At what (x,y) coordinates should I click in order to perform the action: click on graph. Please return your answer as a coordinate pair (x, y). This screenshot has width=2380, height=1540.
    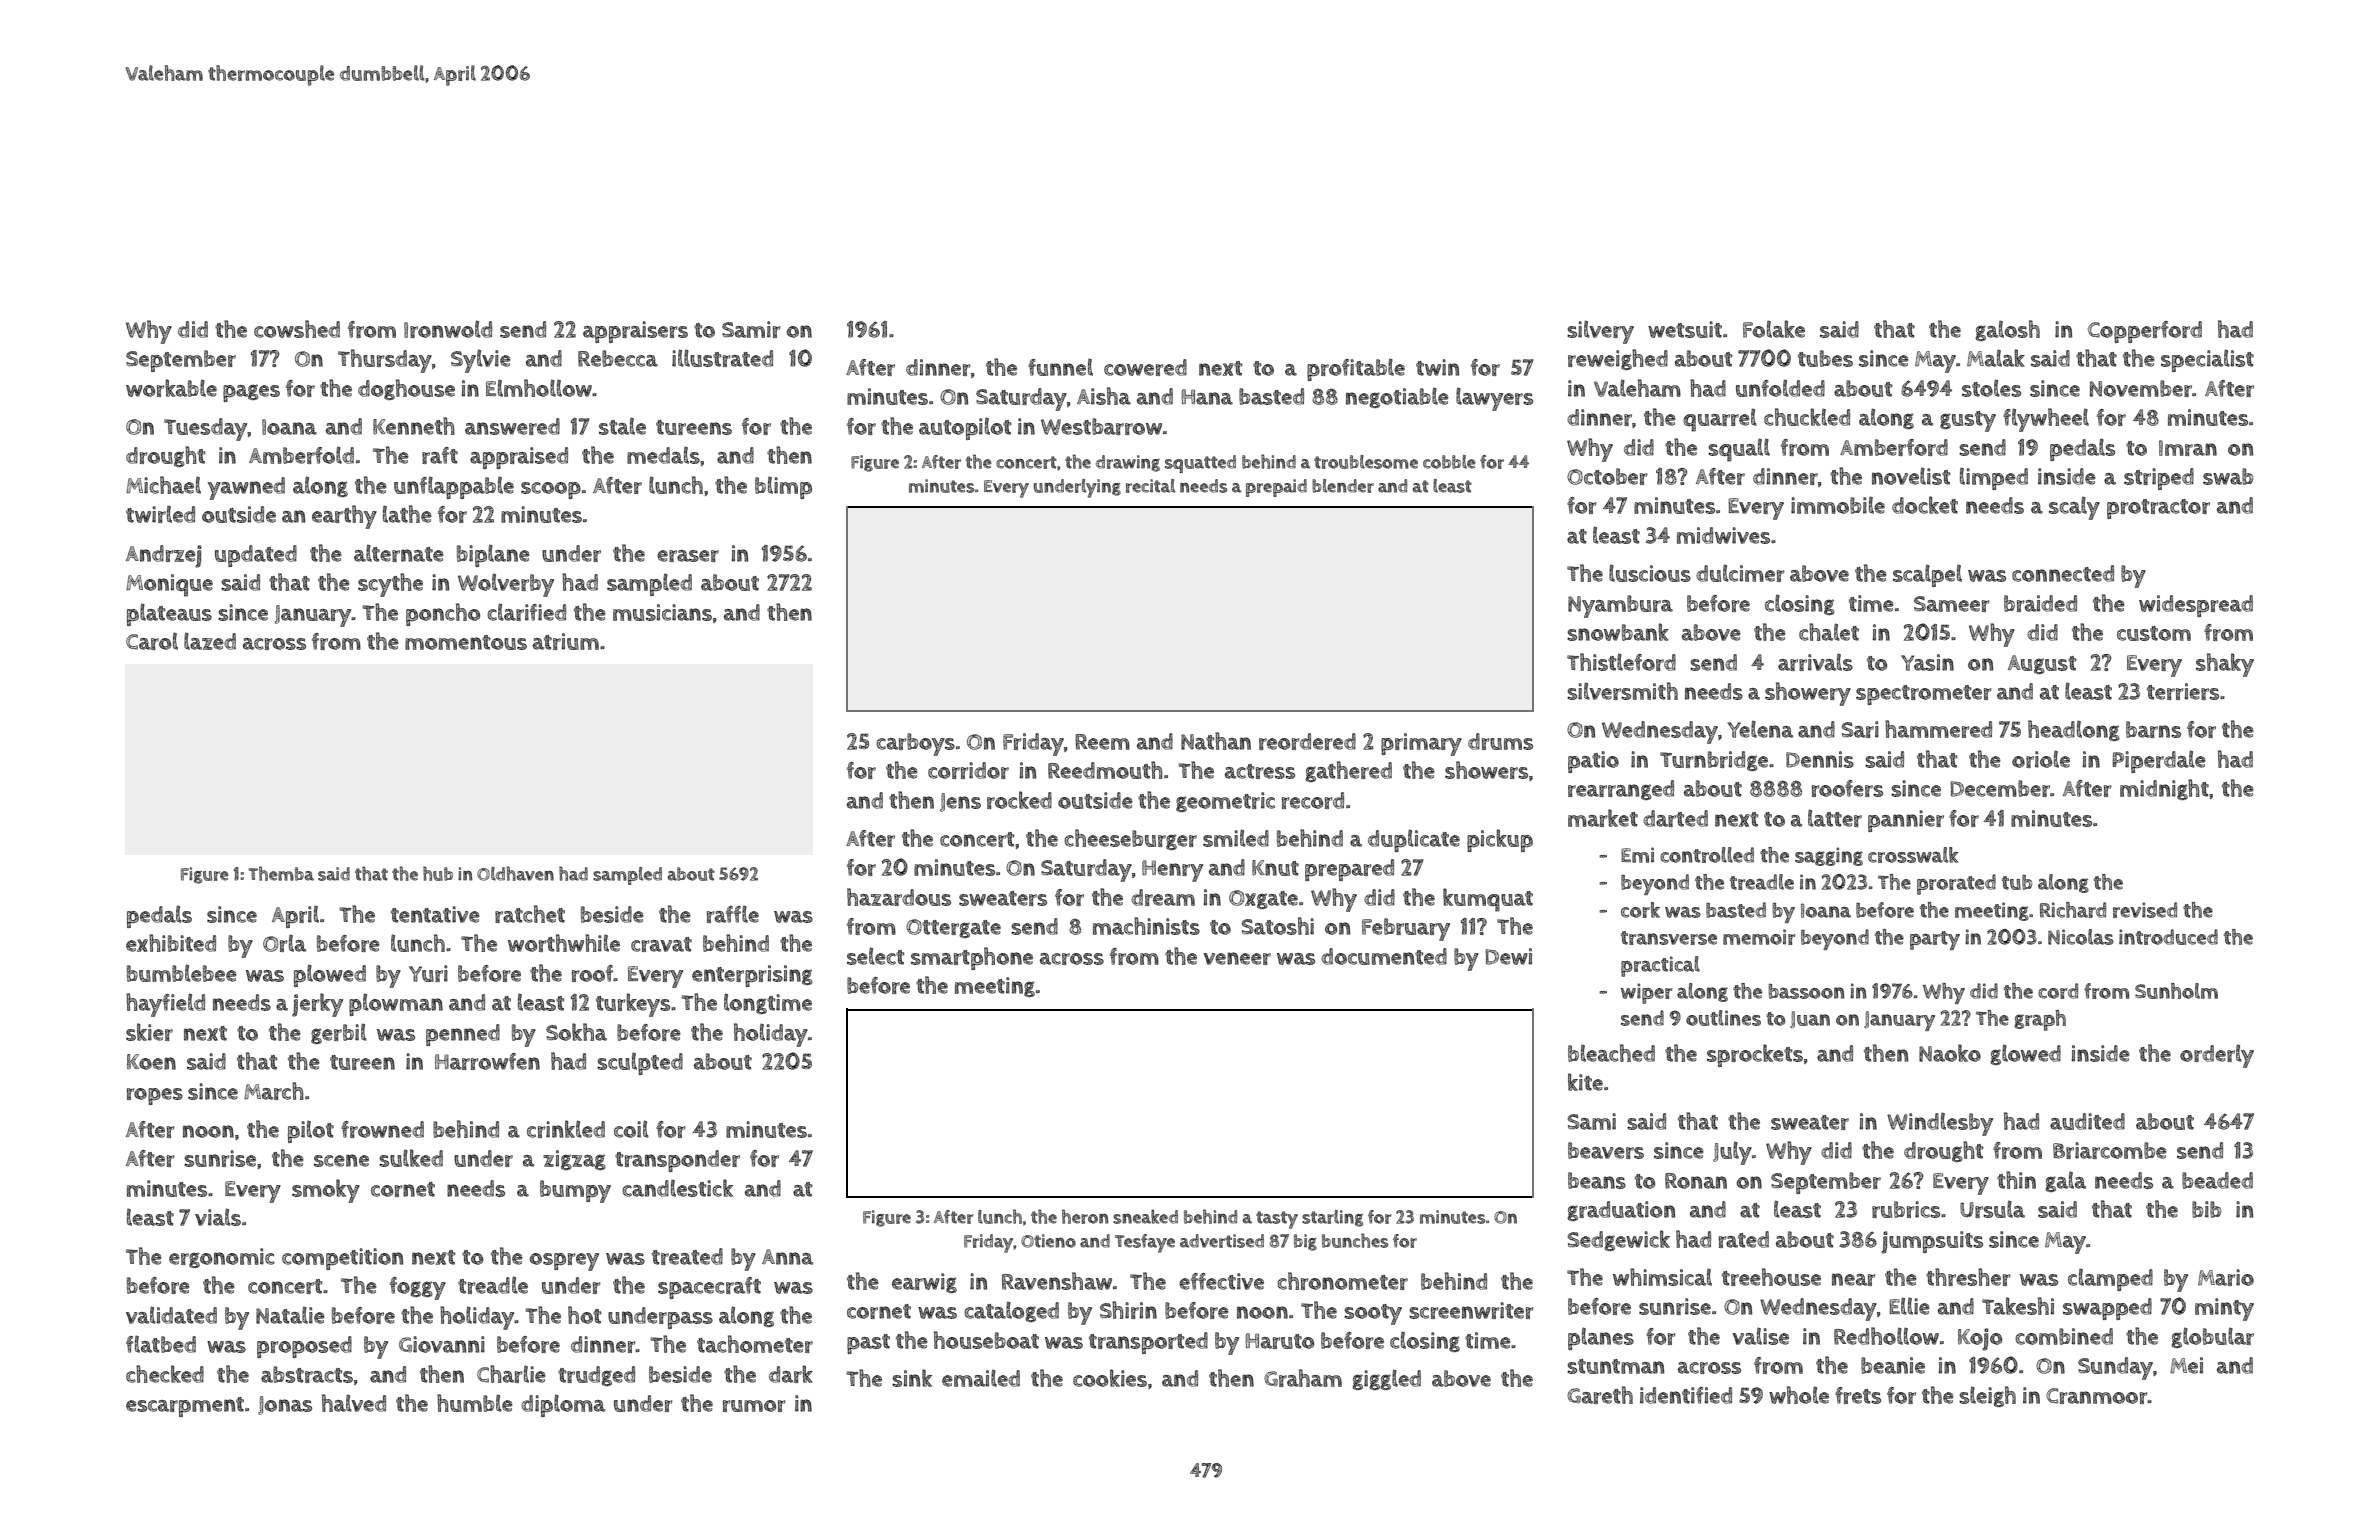
    Looking at the image, I should click on (2040, 1020).
